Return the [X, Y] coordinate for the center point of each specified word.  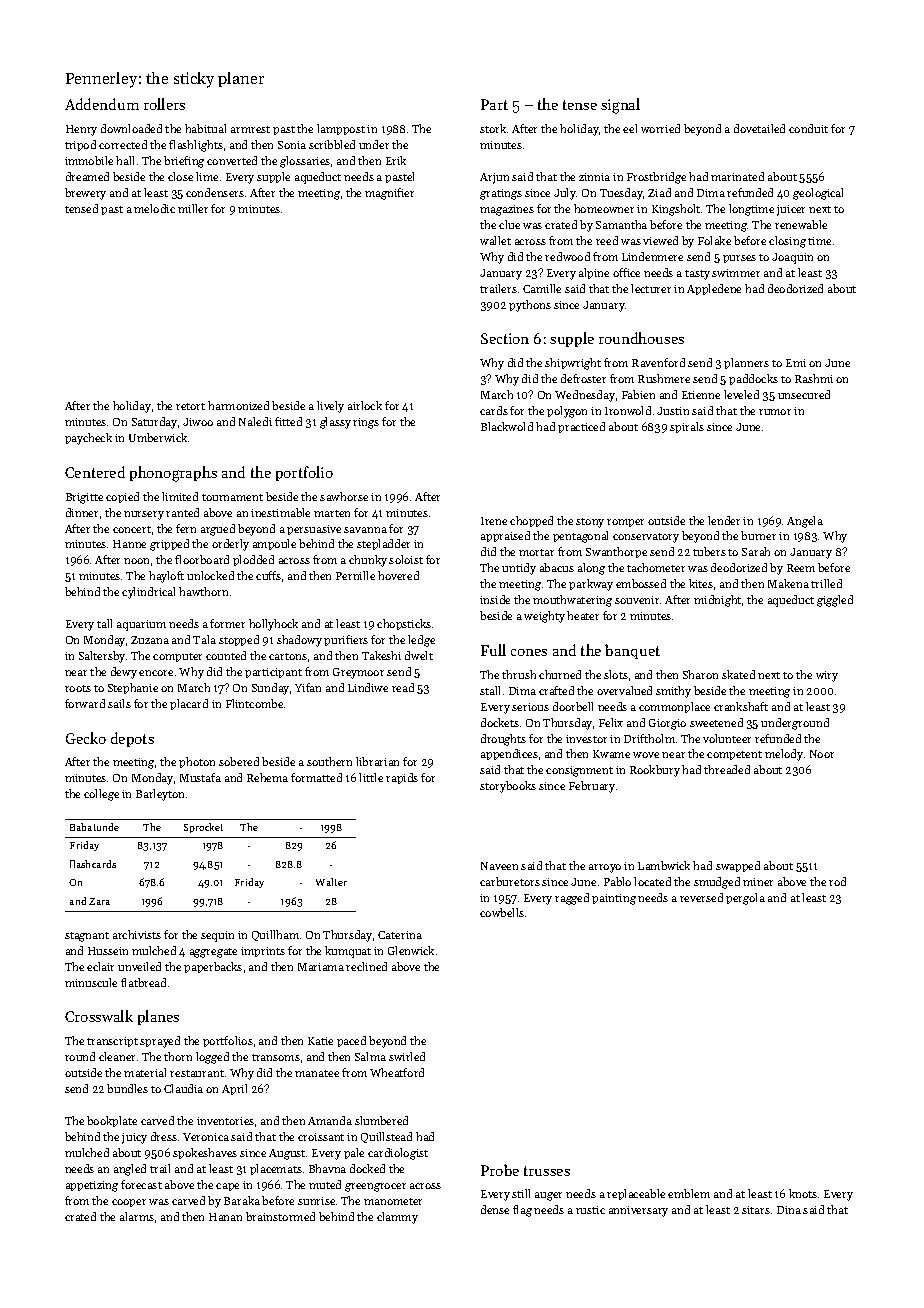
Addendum [102, 104]
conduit [808, 128]
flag [522, 1211]
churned [560, 674]
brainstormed [280, 1216]
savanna [365, 530]
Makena [788, 583]
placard [189, 704]
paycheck [88, 439]
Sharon [700, 674]
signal [620, 106]
